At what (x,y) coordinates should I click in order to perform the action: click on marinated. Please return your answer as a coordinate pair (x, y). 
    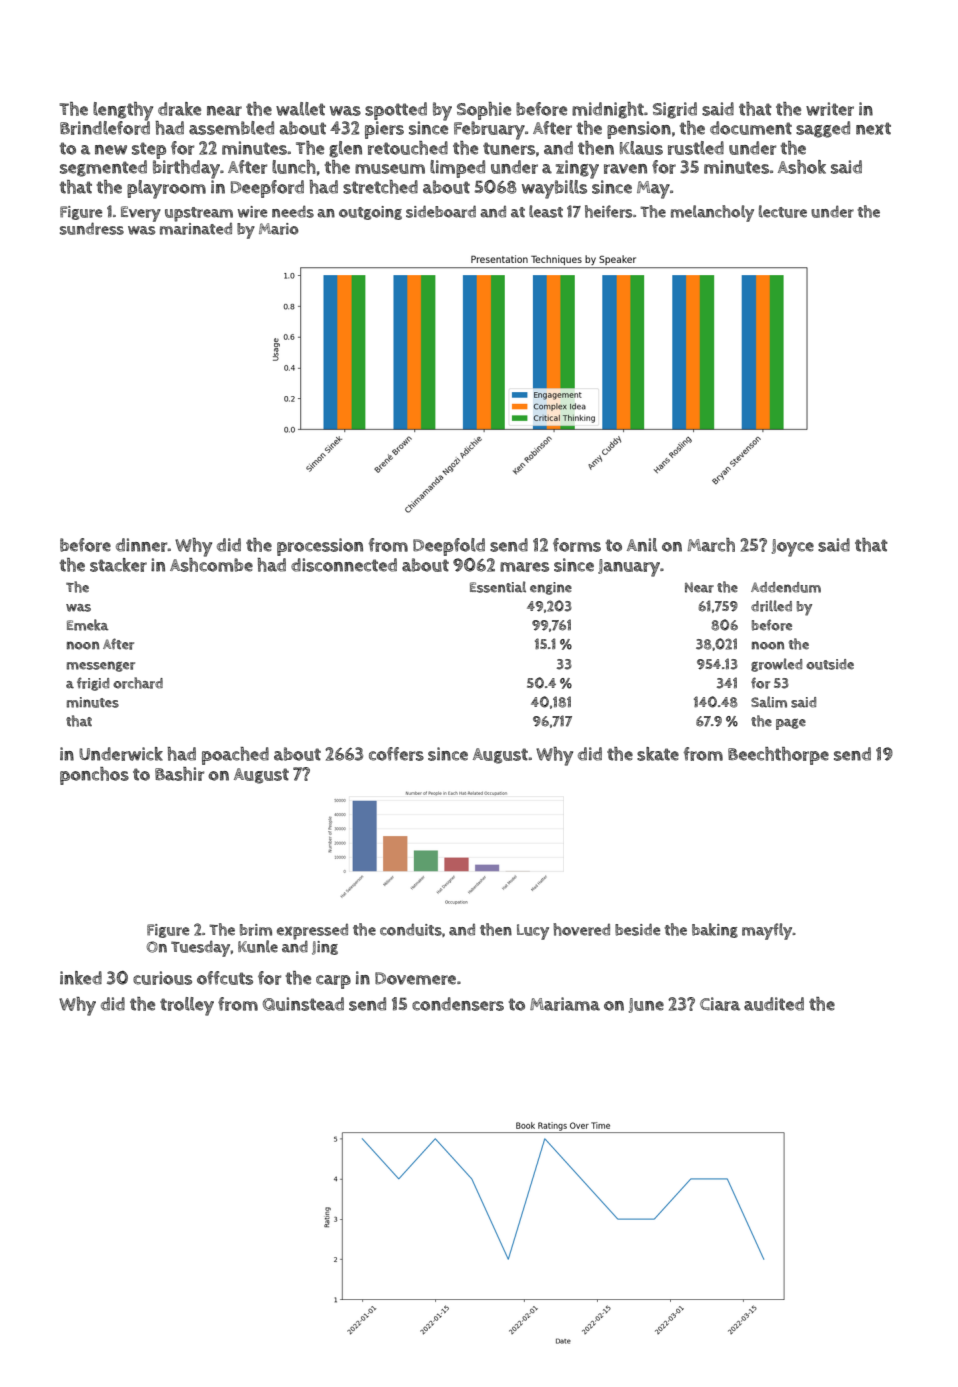
    Looking at the image, I should click on (196, 229).
